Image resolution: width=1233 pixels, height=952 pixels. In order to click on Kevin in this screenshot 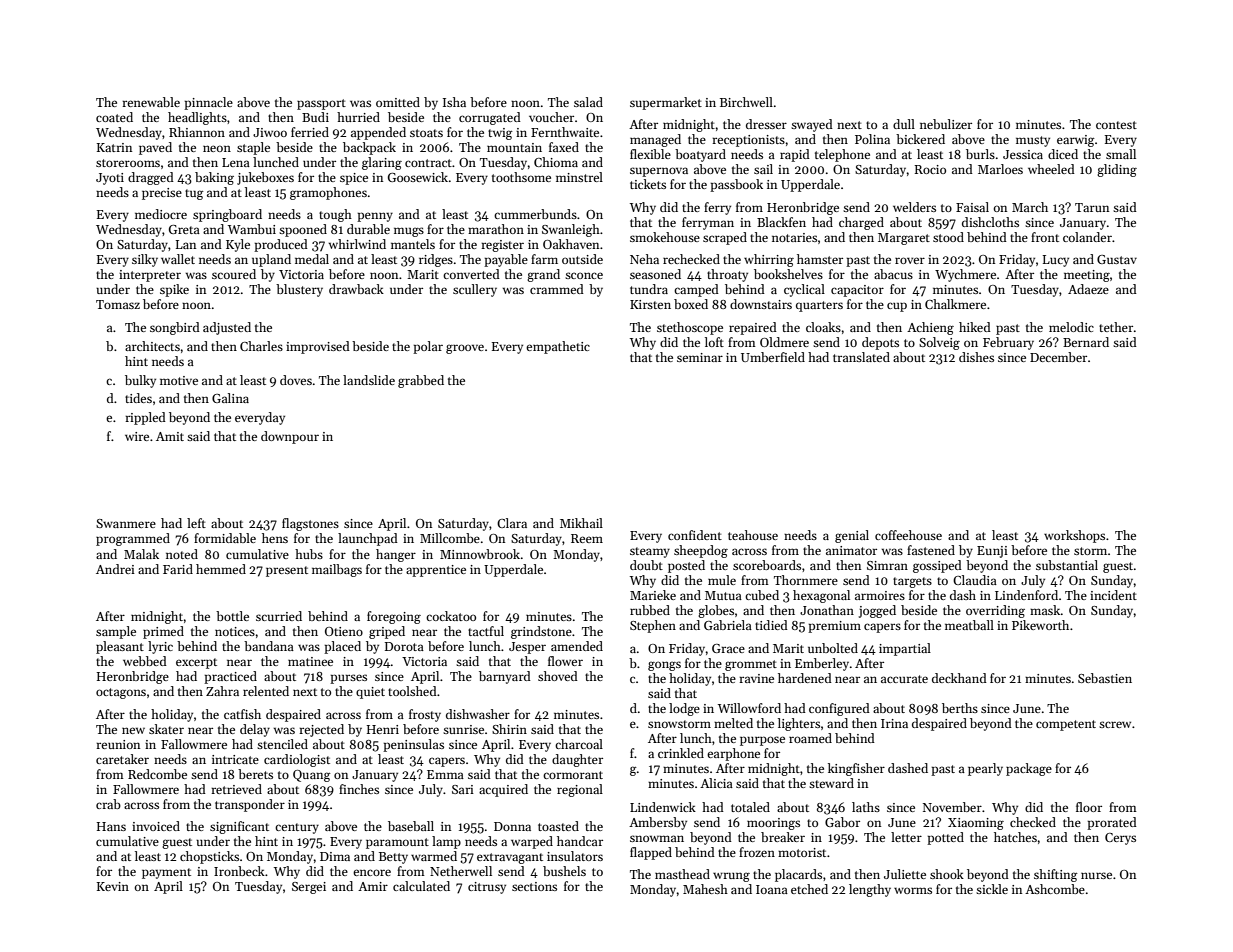, I will do `click(113, 886)`.
